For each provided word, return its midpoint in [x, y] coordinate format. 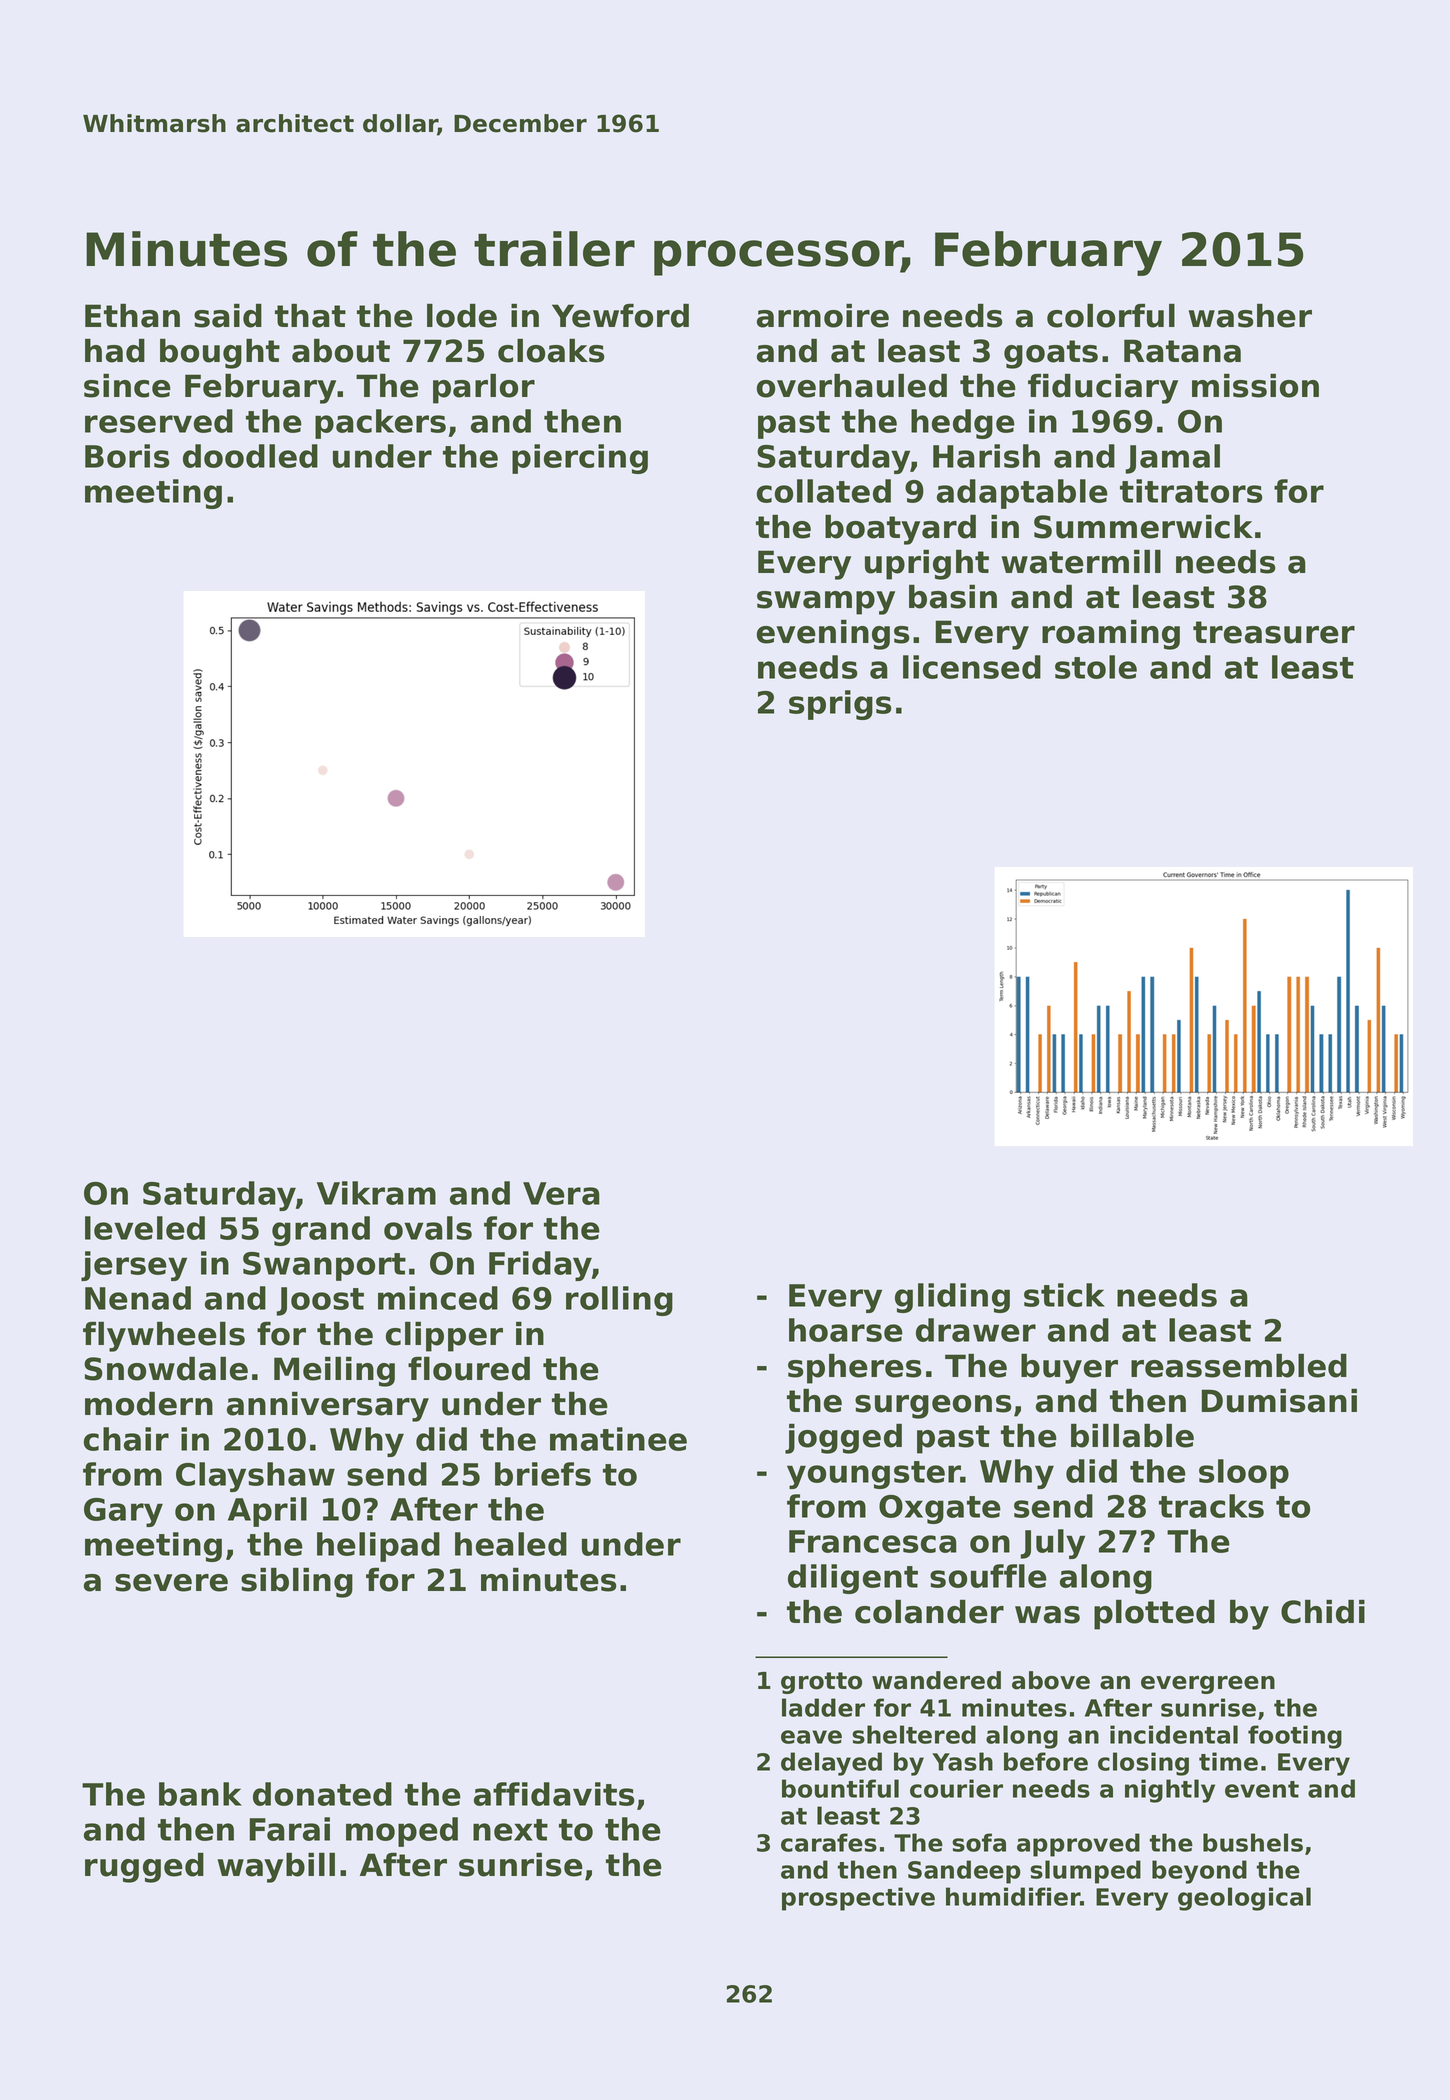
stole [1096, 667]
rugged [144, 1867]
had [115, 350]
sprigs [840, 705]
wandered [936, 1680]
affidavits [554, 1794]
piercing [580, 459]
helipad [378, 1547]
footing [1295, 1737]
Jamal [1172, 459]
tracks [1211, 1506]
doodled [250, 456]
